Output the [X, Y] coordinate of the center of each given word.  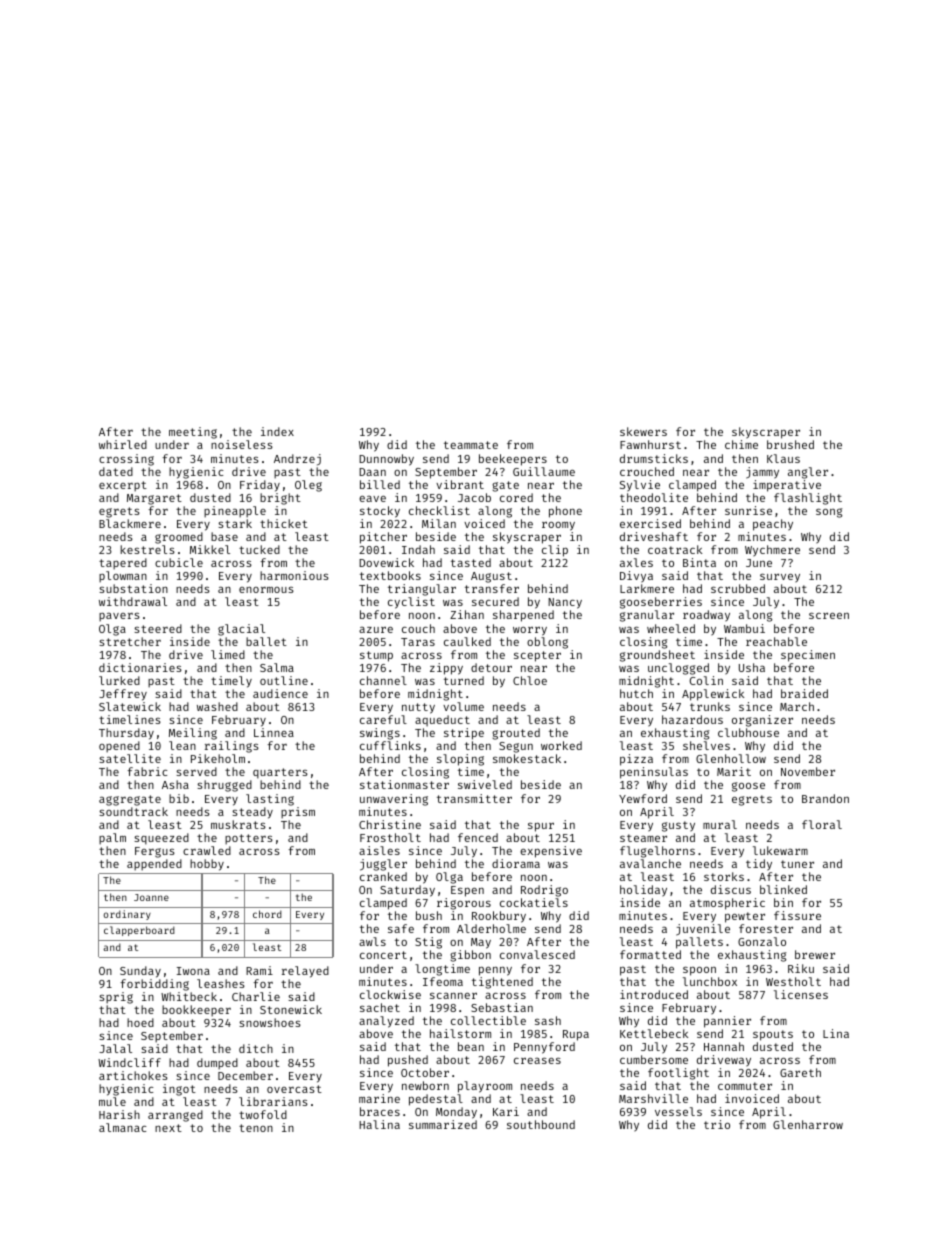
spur [541, 827]
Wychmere [772, 551]
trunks [710, 706]
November [808, 771]
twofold [263, 1114]
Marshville [653, 1098]
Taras [418, 642]
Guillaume [544, 471]
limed [228, 654]
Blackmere [130, 523]
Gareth [800, 1072]
